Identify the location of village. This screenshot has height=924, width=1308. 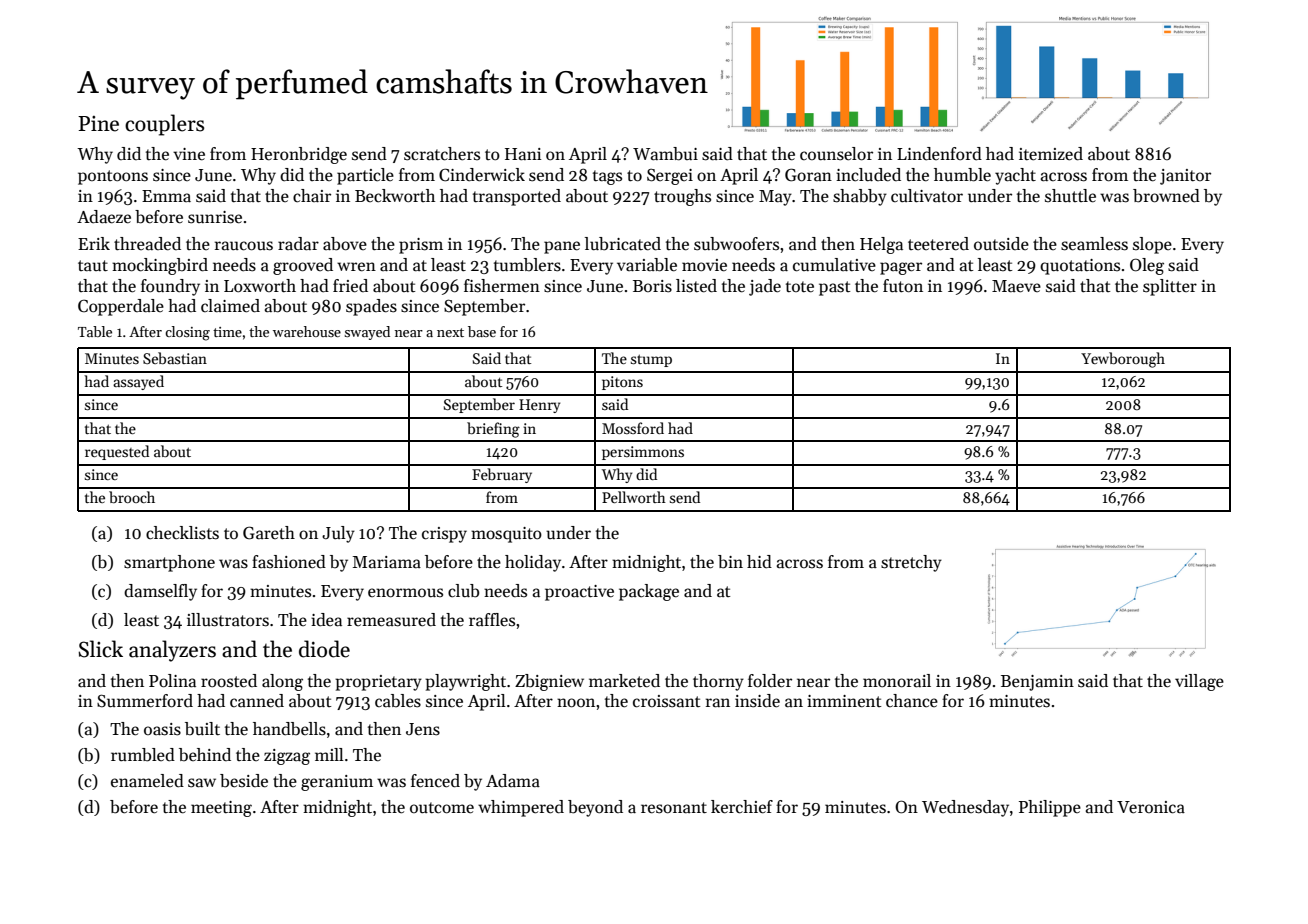
(1199, 682).
